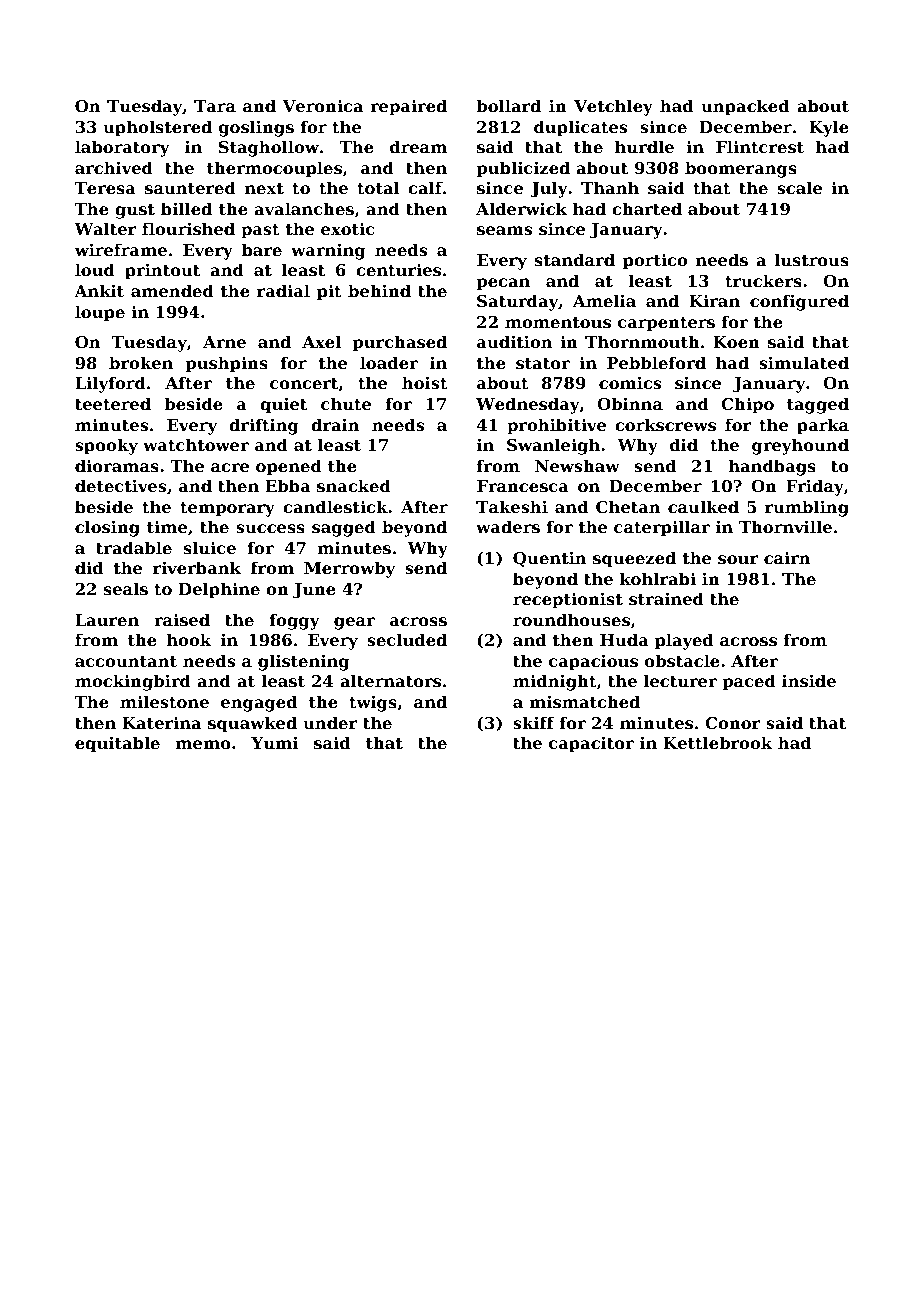 Image resolution: width=924 pixels, height=1308 pixels. I want to click on pushpins, so click(227, 364).
